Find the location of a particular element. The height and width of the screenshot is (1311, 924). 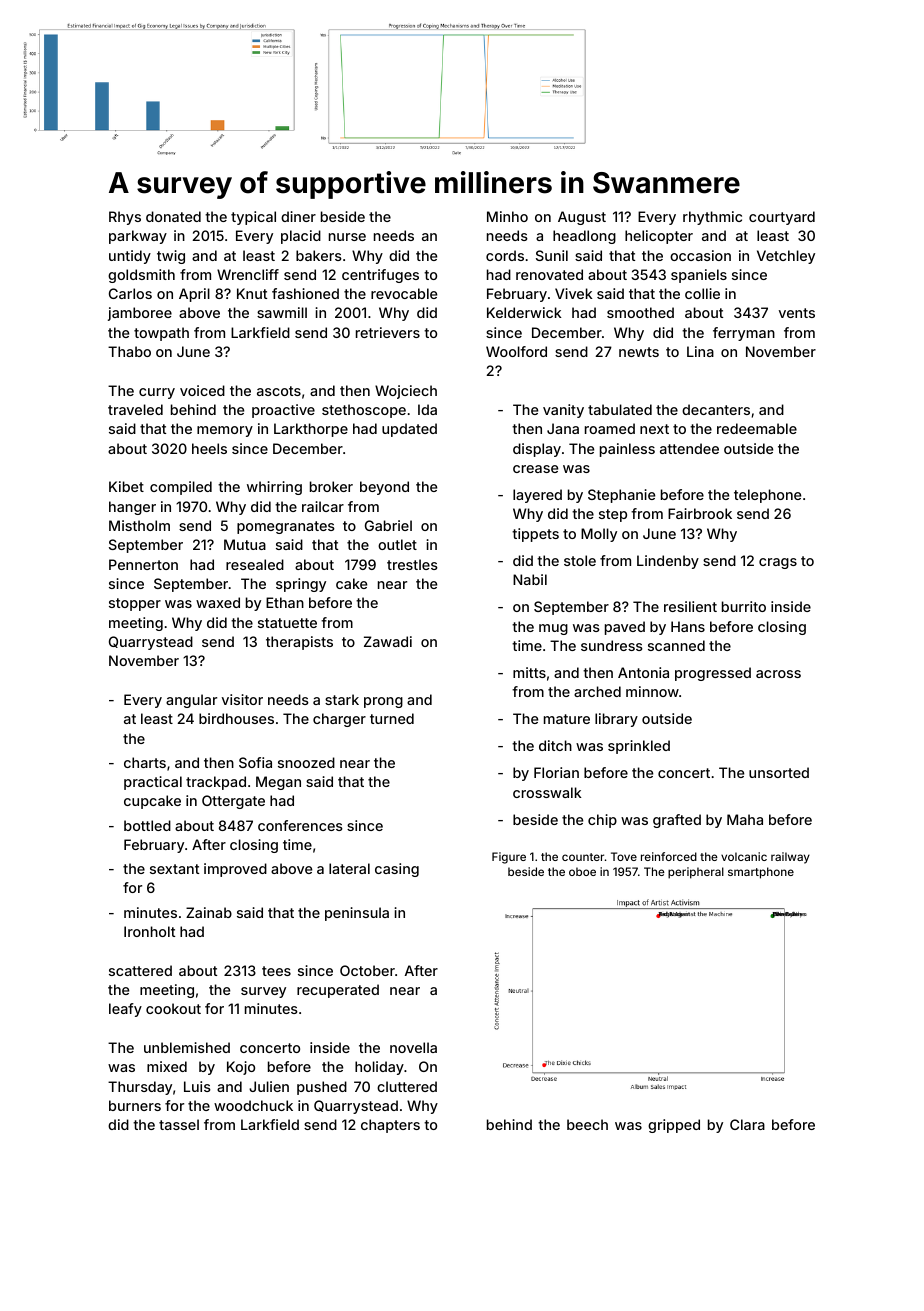

burners is located at coordinates (135, 1105).
